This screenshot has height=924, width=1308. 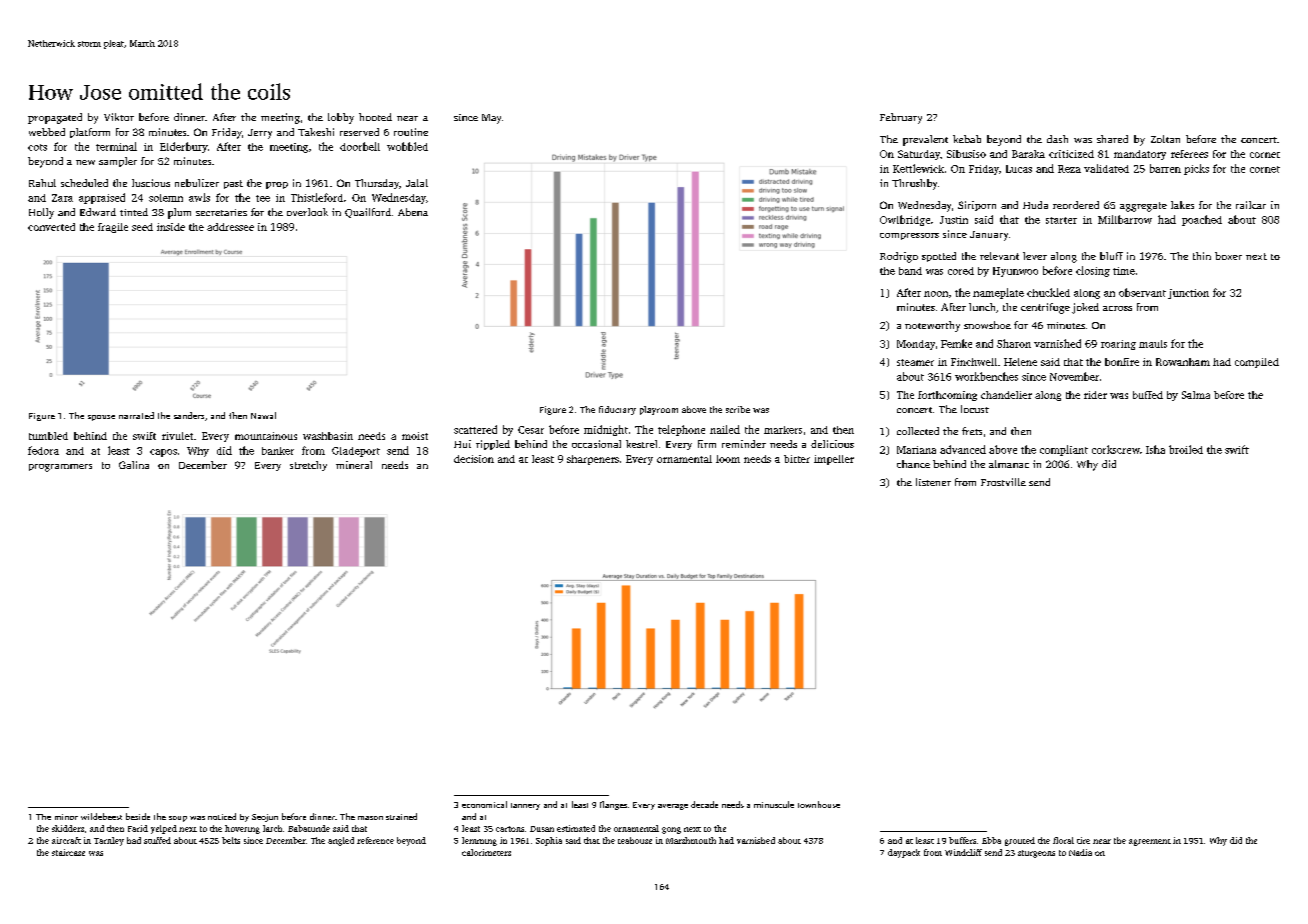 I want to click on overlook, so click(x=307, y=212).
